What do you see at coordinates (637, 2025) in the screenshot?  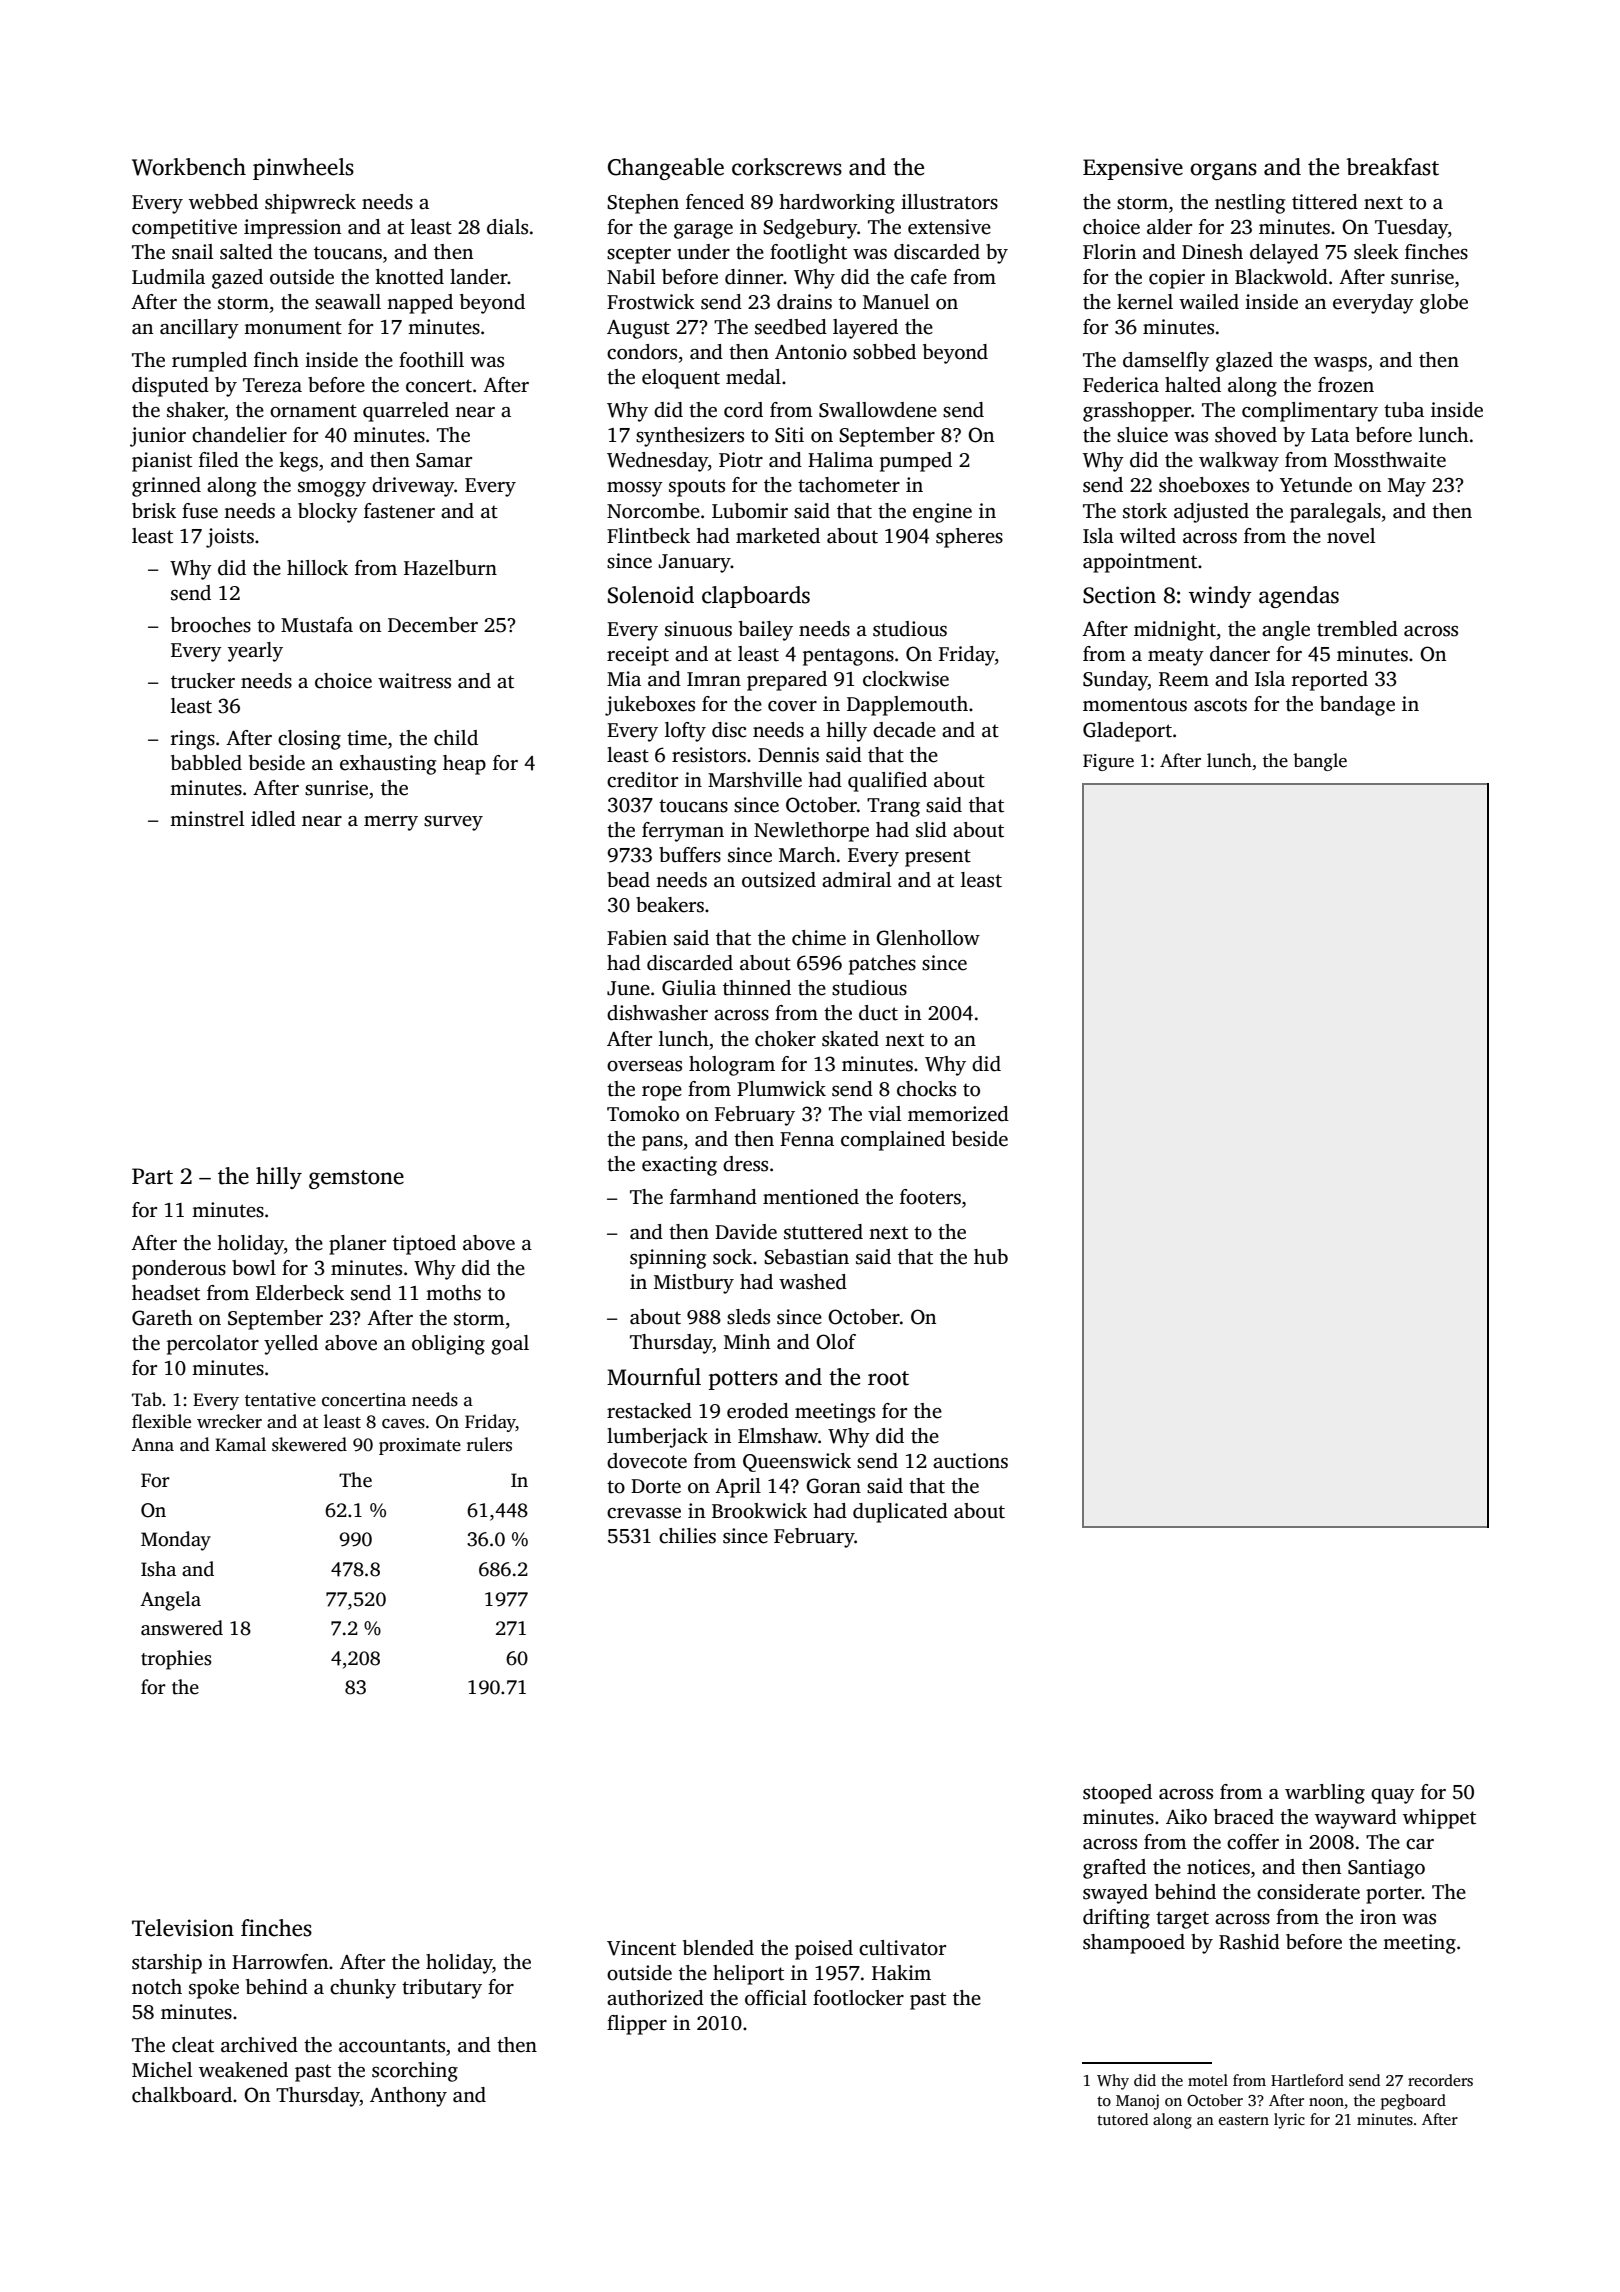 I see `flipper` at bounding box center [637, 2025].
